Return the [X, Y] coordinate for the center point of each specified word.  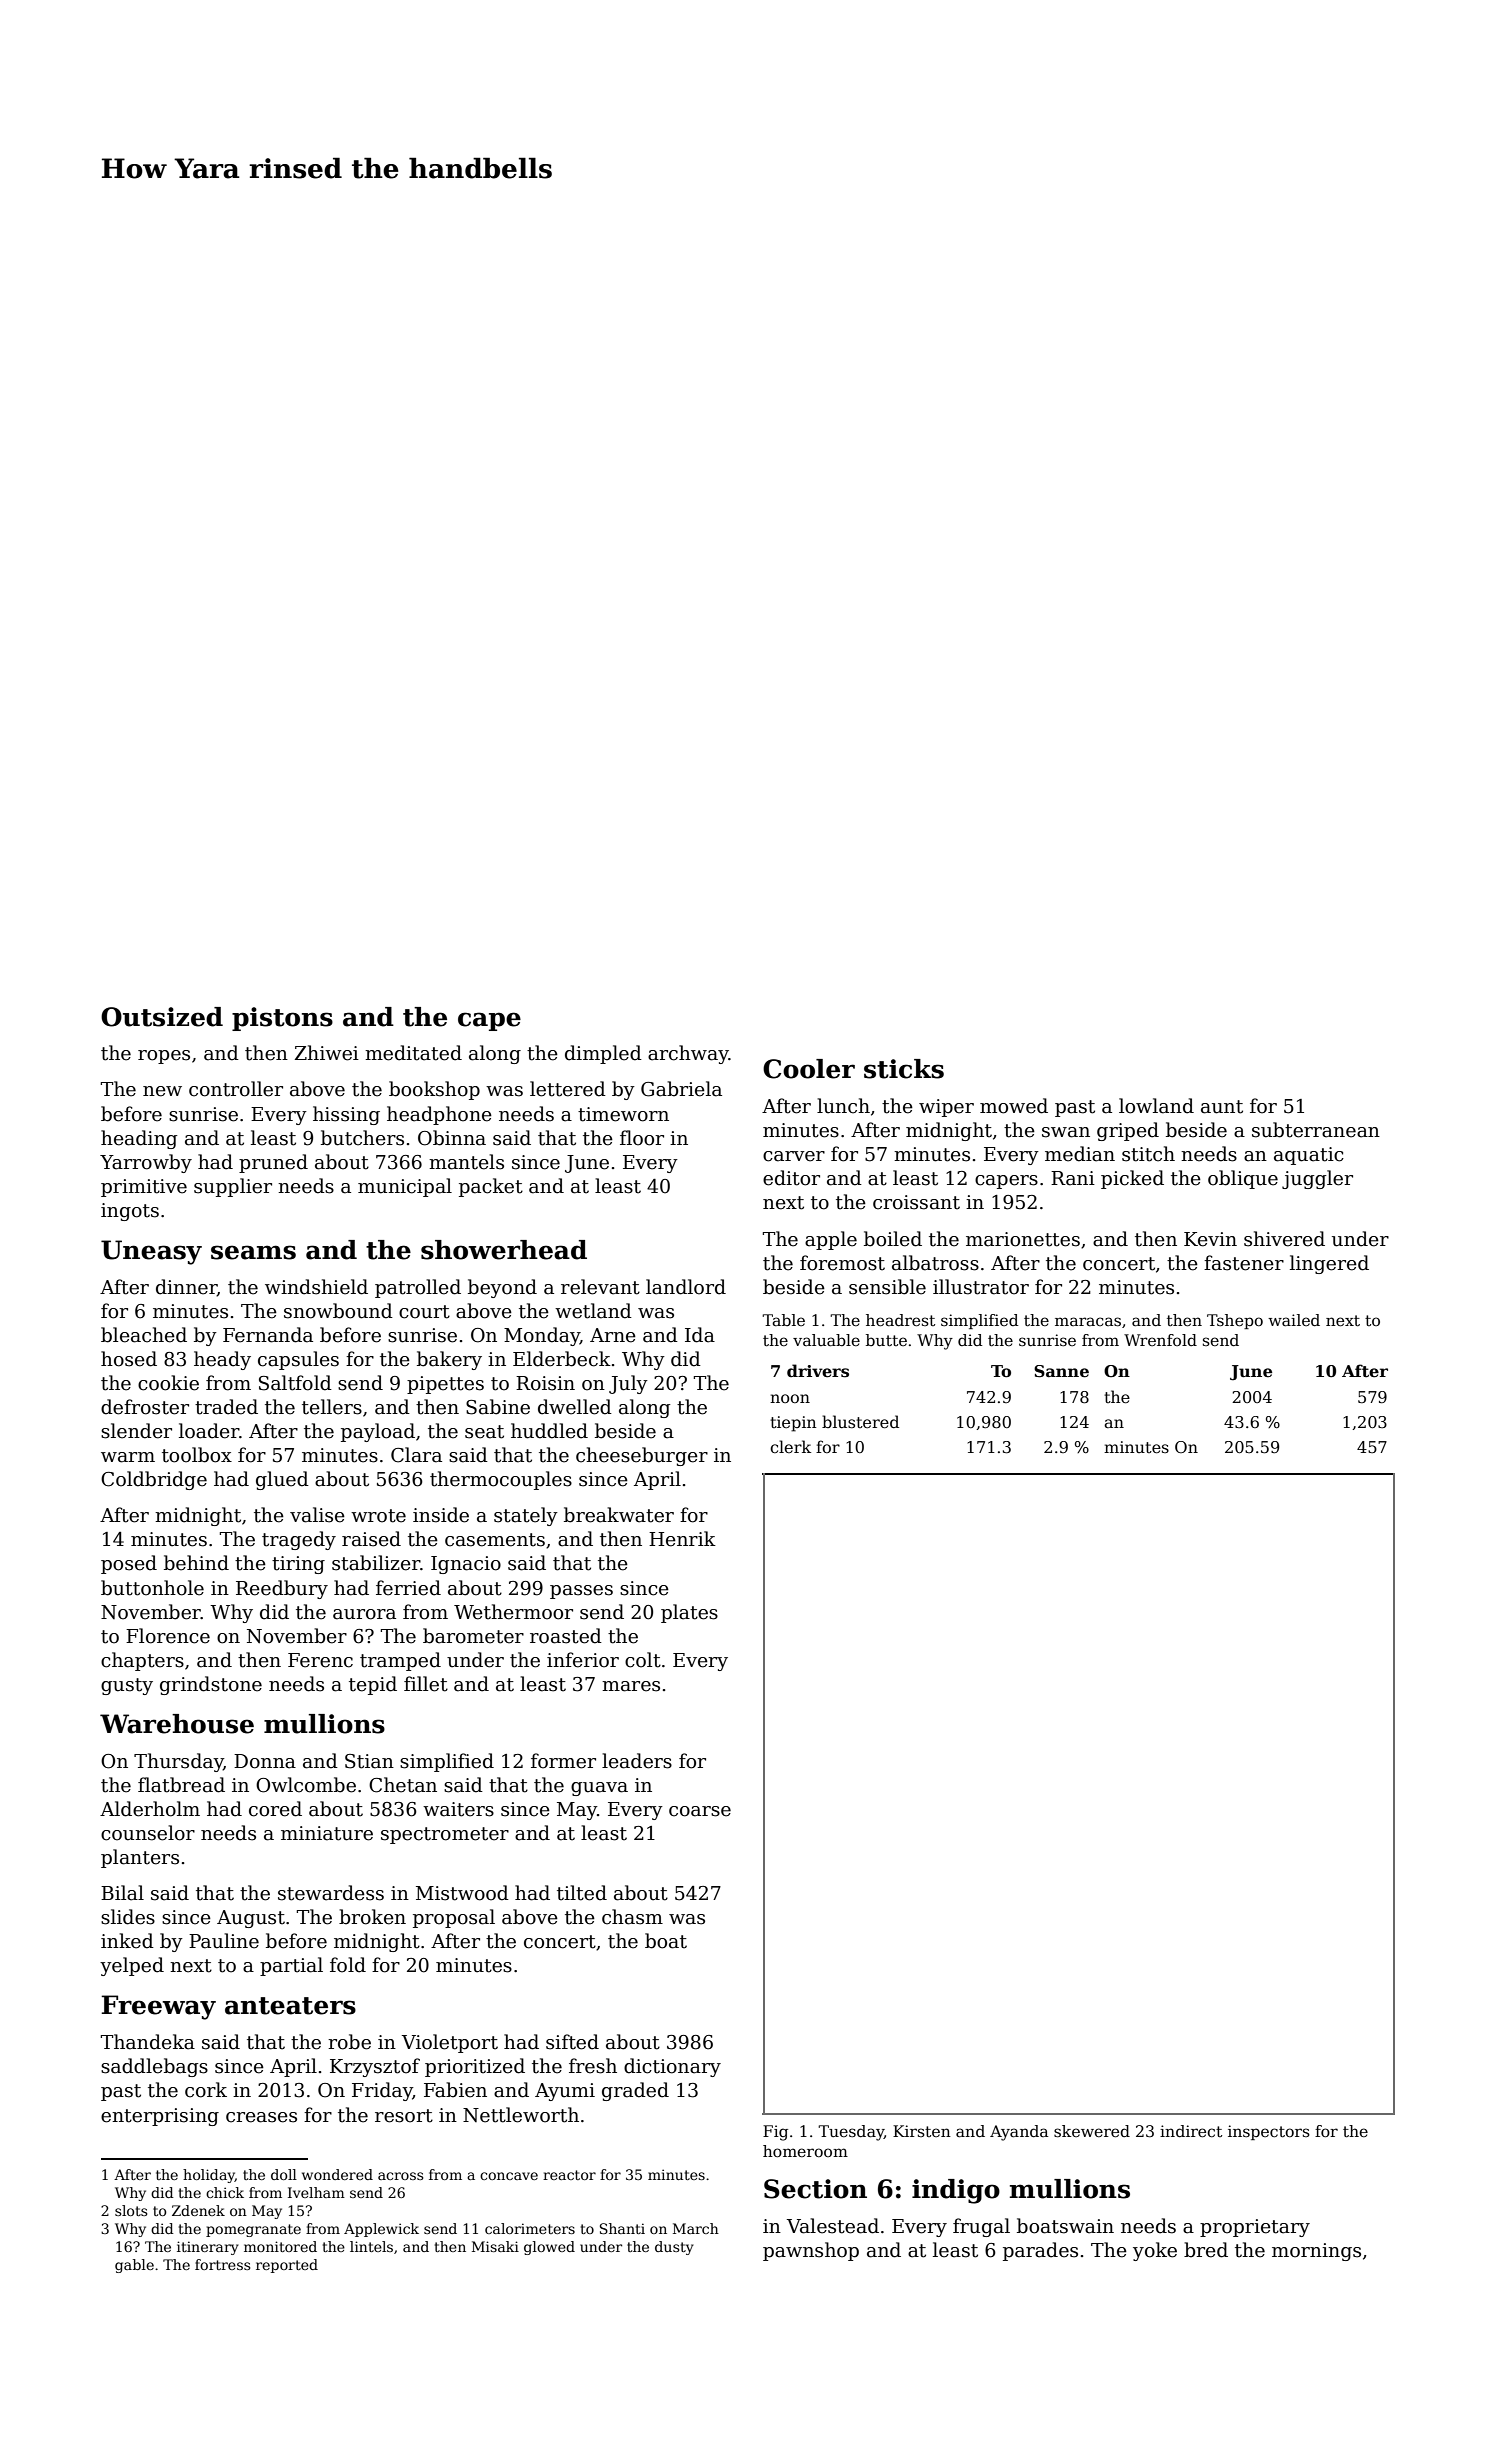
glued [282, 1480]
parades [1040, 2251]
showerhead [504, 1250]
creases [261, 2117]
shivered [1284, 1239]
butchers [362, 1138]
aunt [1222, 1107]
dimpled [603, 1054]
